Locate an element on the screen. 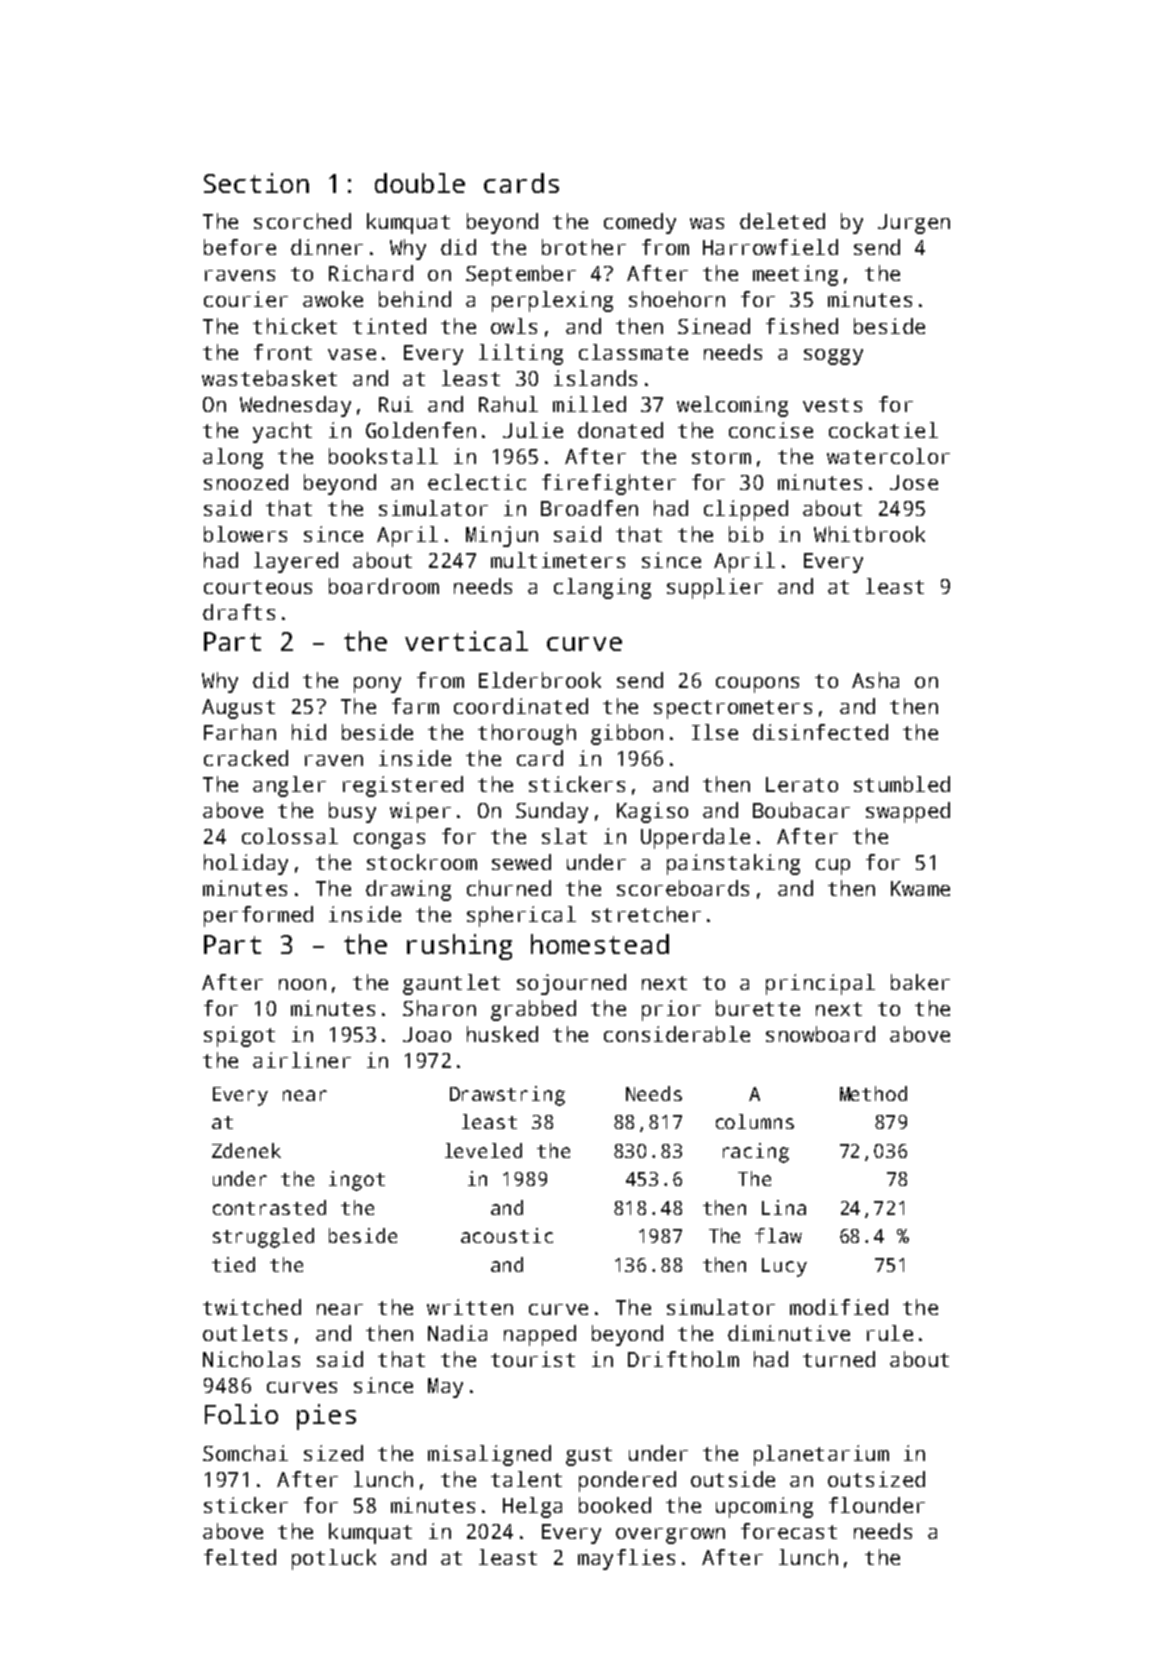 This screenshot has height=1654, width=1165. scorched is located at coordinates (302, 221).
